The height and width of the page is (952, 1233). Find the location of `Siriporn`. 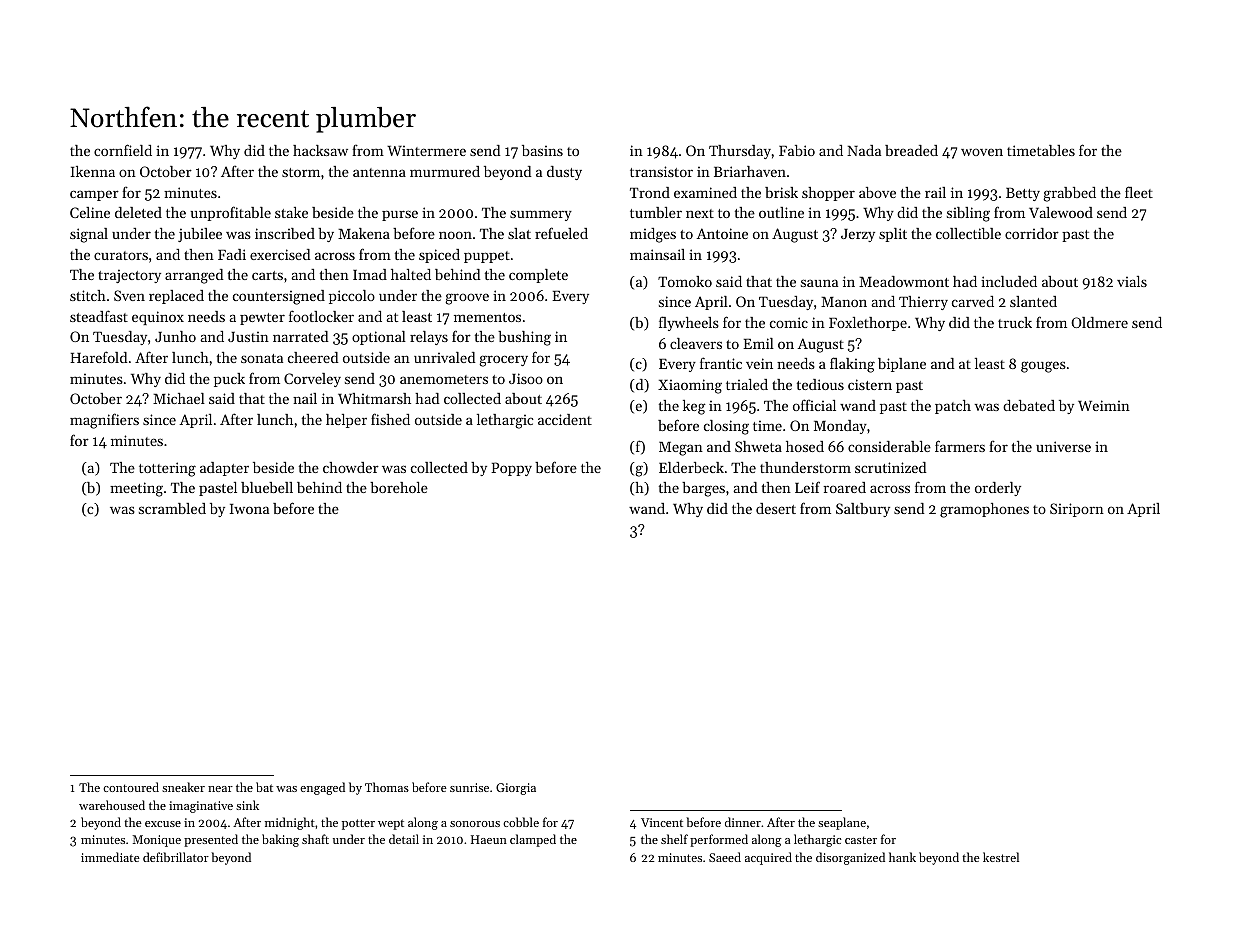

Siriporn is located at coordinates (1077, 510).
